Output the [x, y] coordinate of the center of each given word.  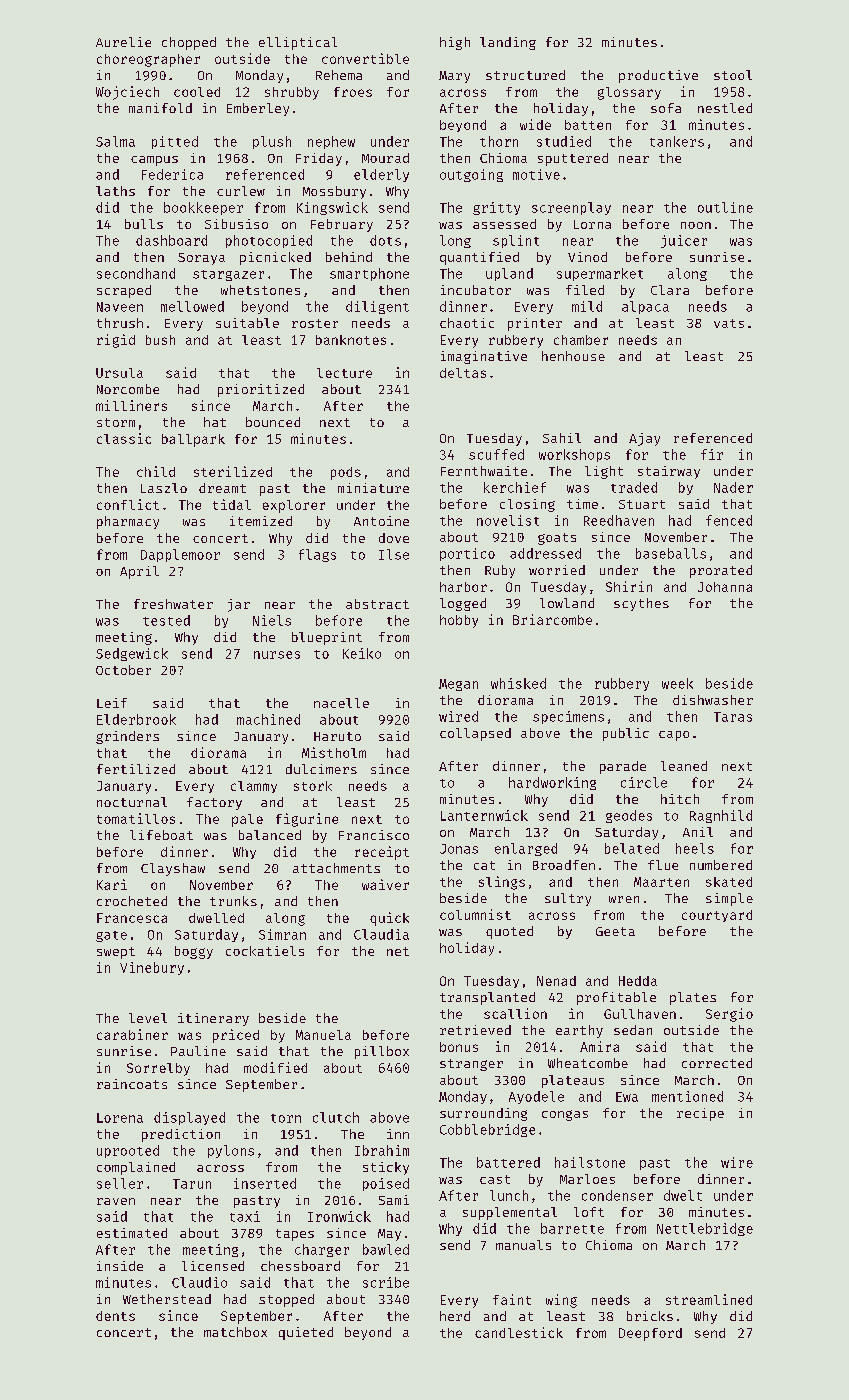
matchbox [235, 1332]
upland [509, 274]
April [139, 572]
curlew [241, 191]
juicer [684, 241]
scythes [641, 604]
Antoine [381, 521]
